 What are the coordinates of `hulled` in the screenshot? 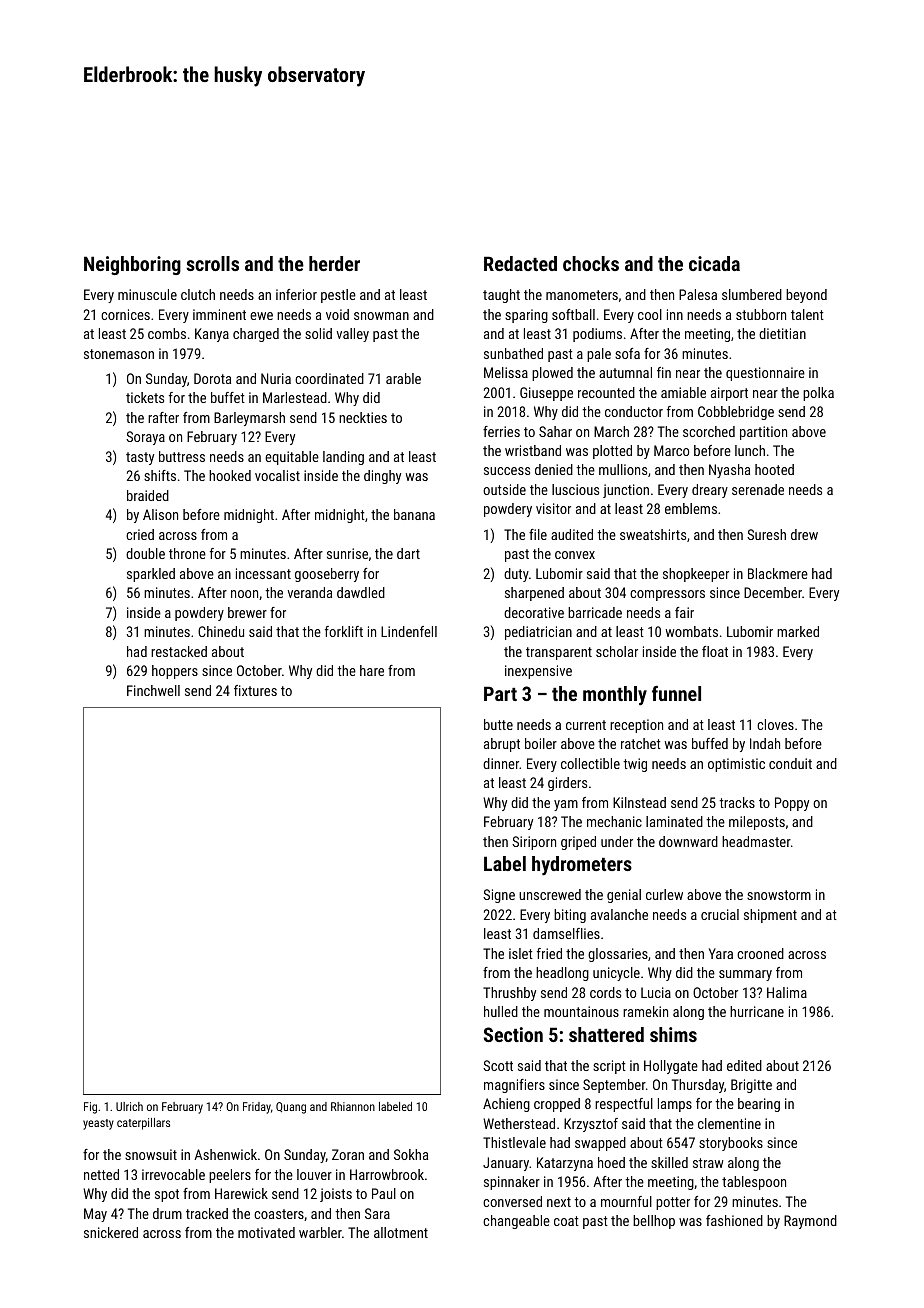 It's located at (501, 1011).
